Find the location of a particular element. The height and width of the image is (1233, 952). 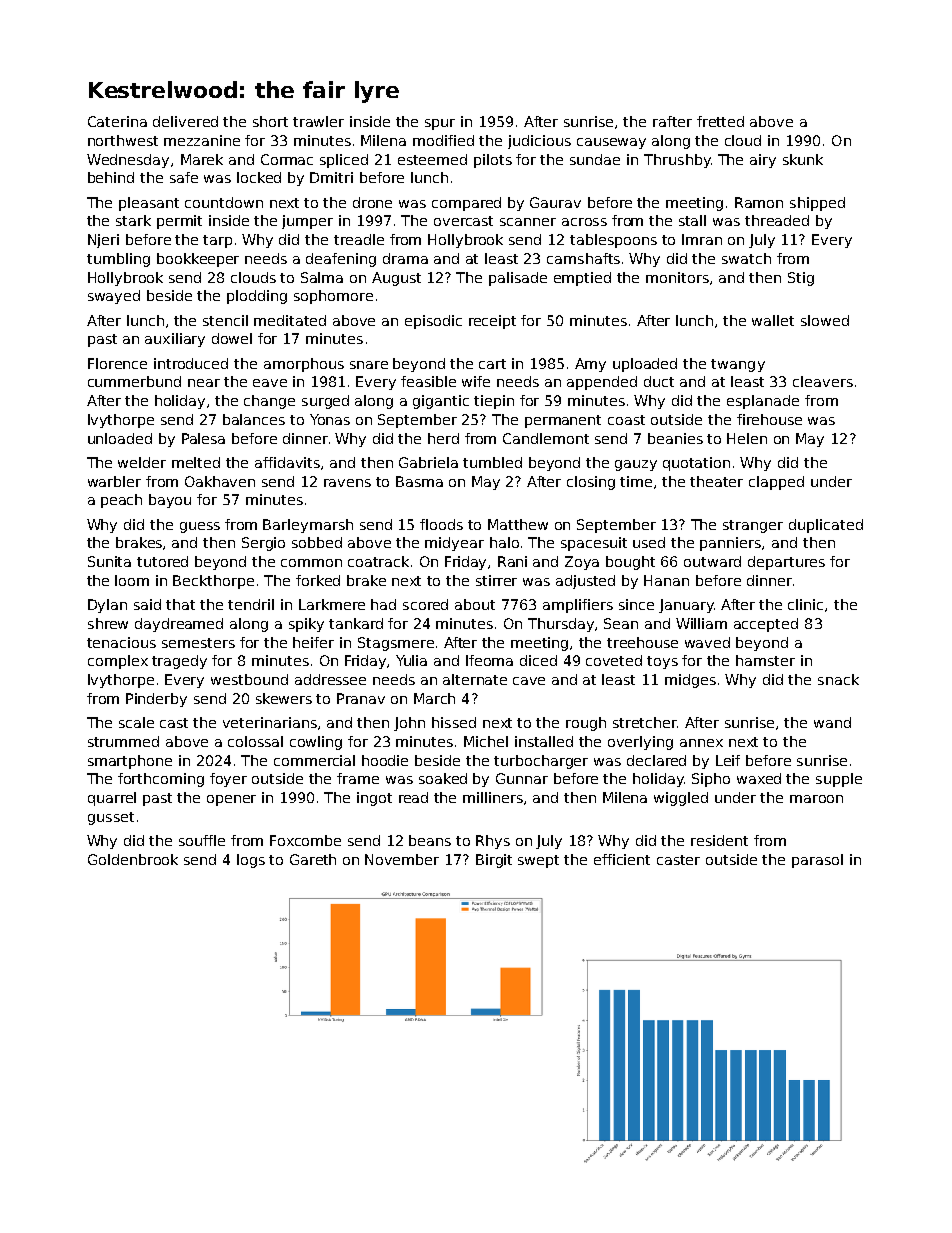

duplicated is located at coordinates (826, 526).
